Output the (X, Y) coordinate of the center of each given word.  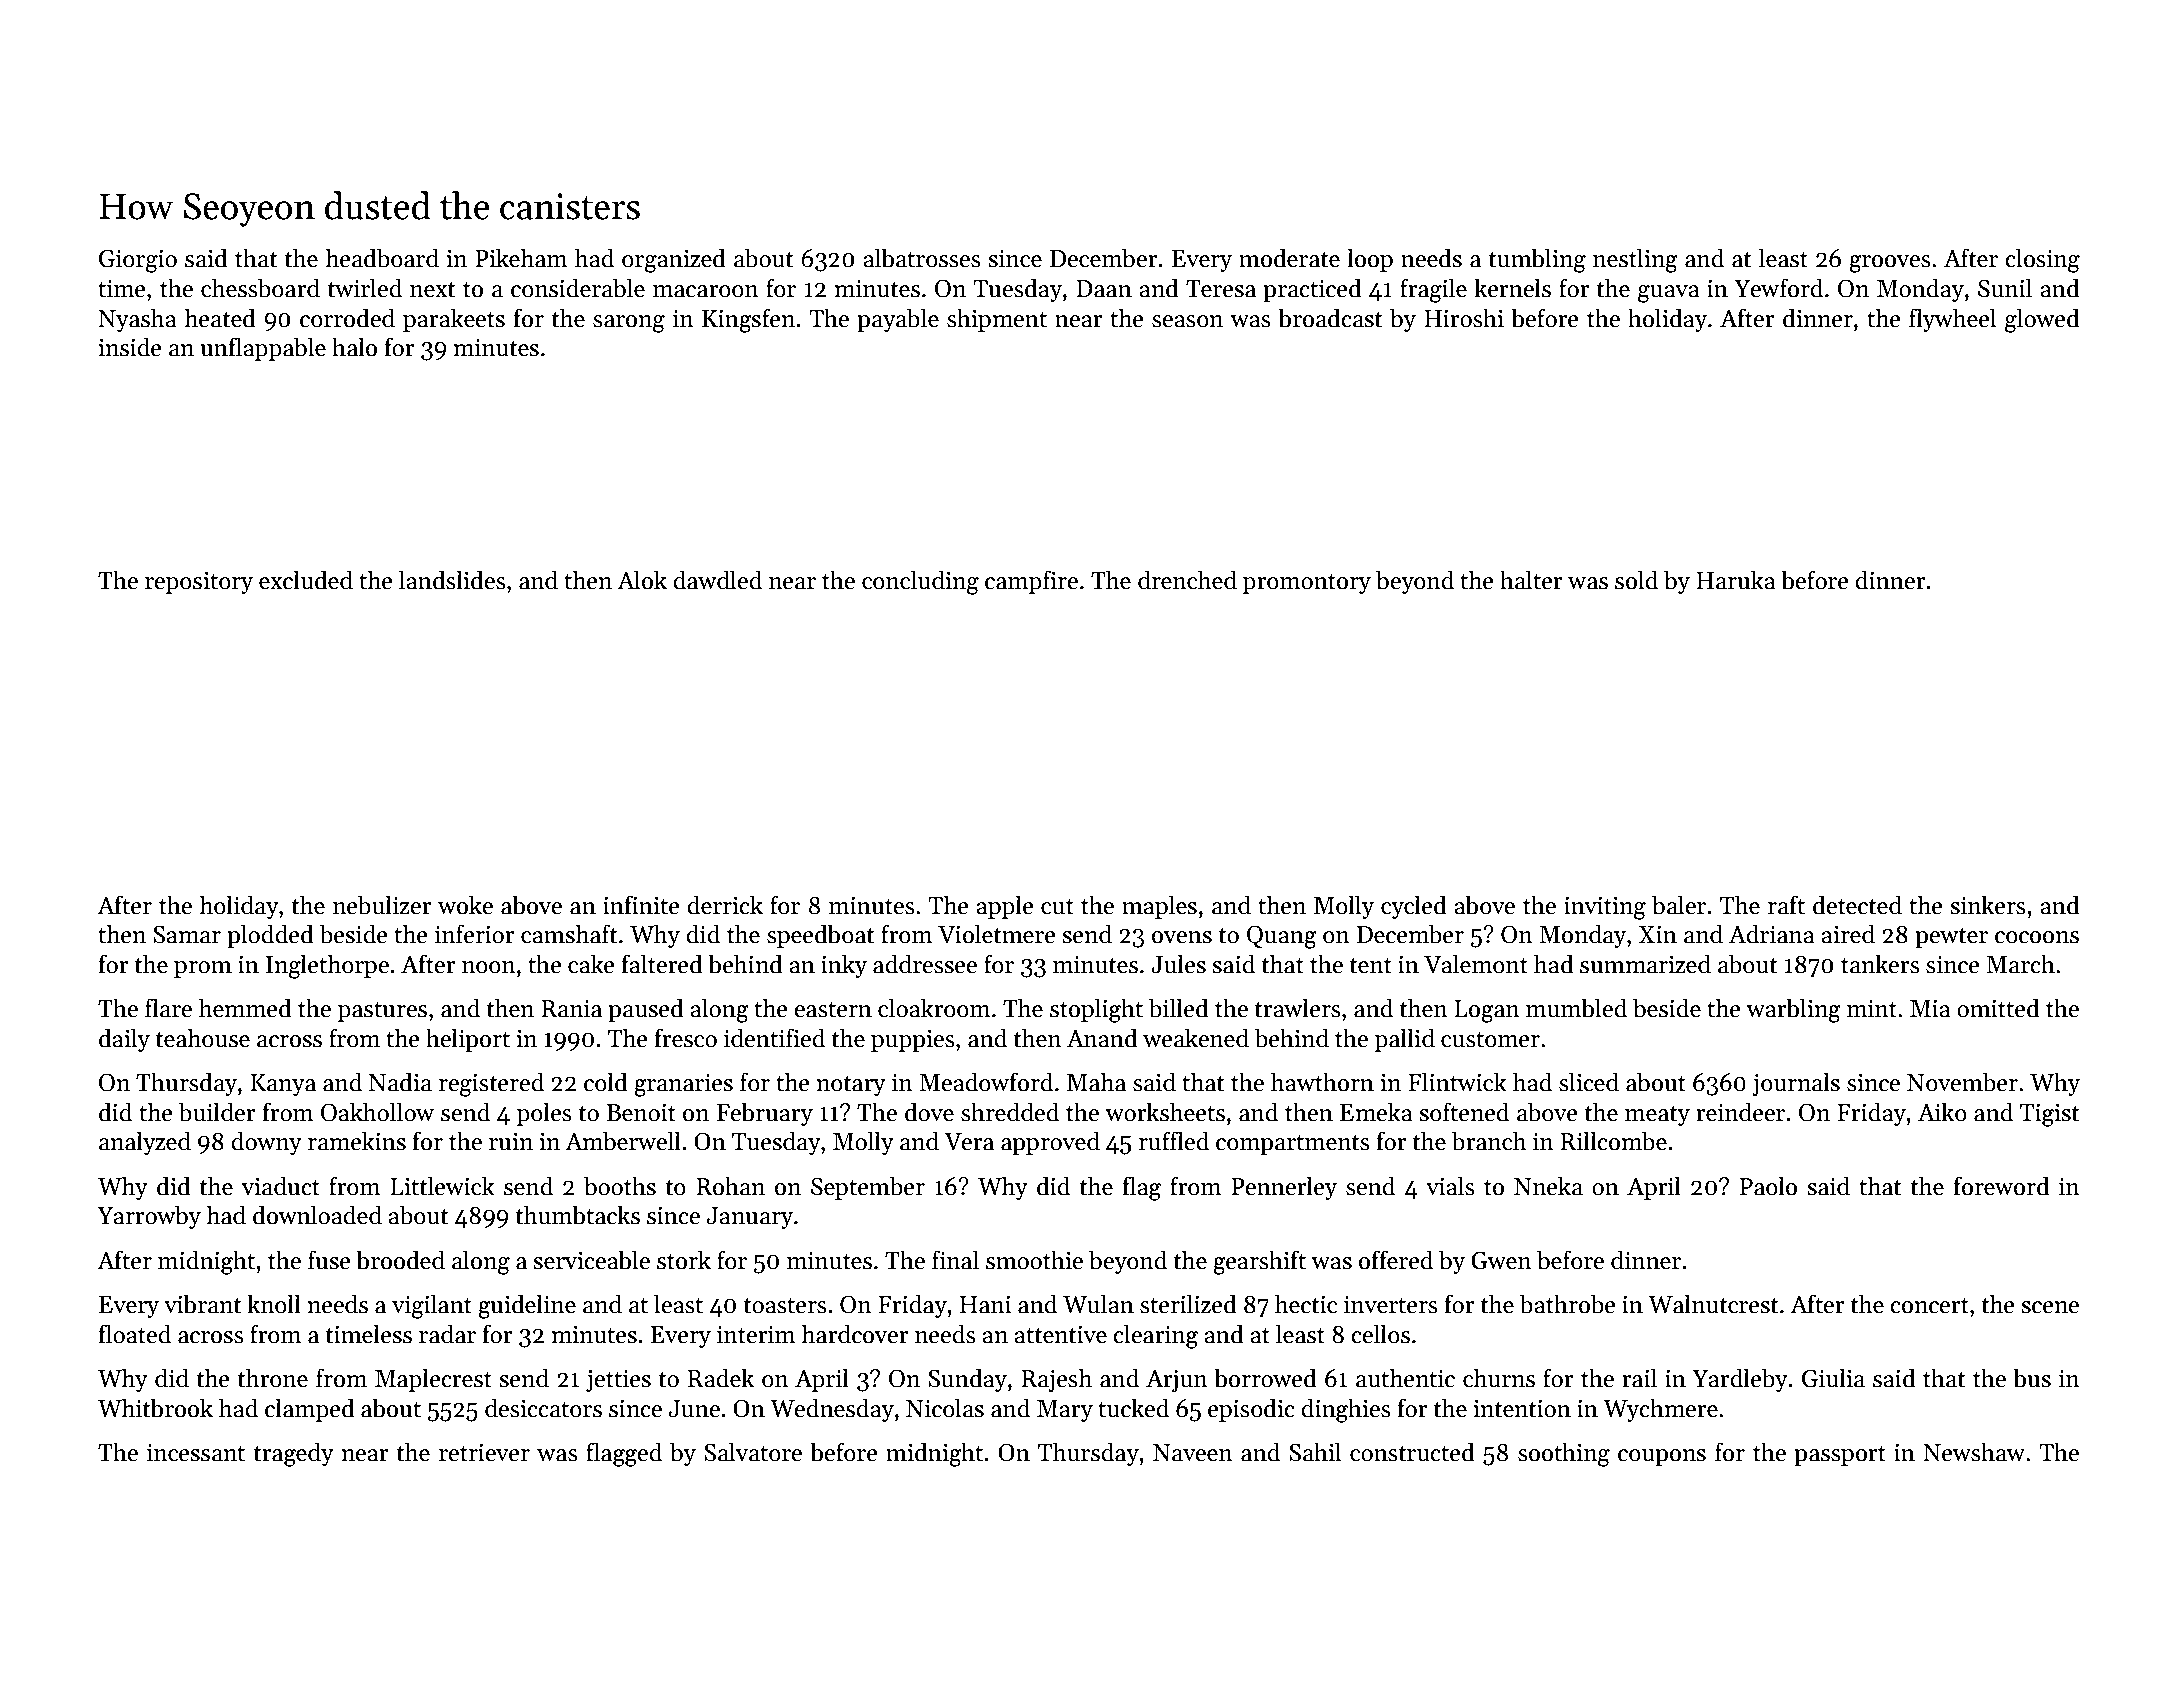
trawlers (1298, 1008)
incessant (196, 1453)
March (2020, 964)
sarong (629, 324)
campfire (1031, 582)
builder (217, 1112)
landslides (452, 580)
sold (1636, 580)
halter (1531, 580)
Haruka (1736, 580)
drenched (1187, 580)
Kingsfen (748, 320)
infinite (641, 905)
